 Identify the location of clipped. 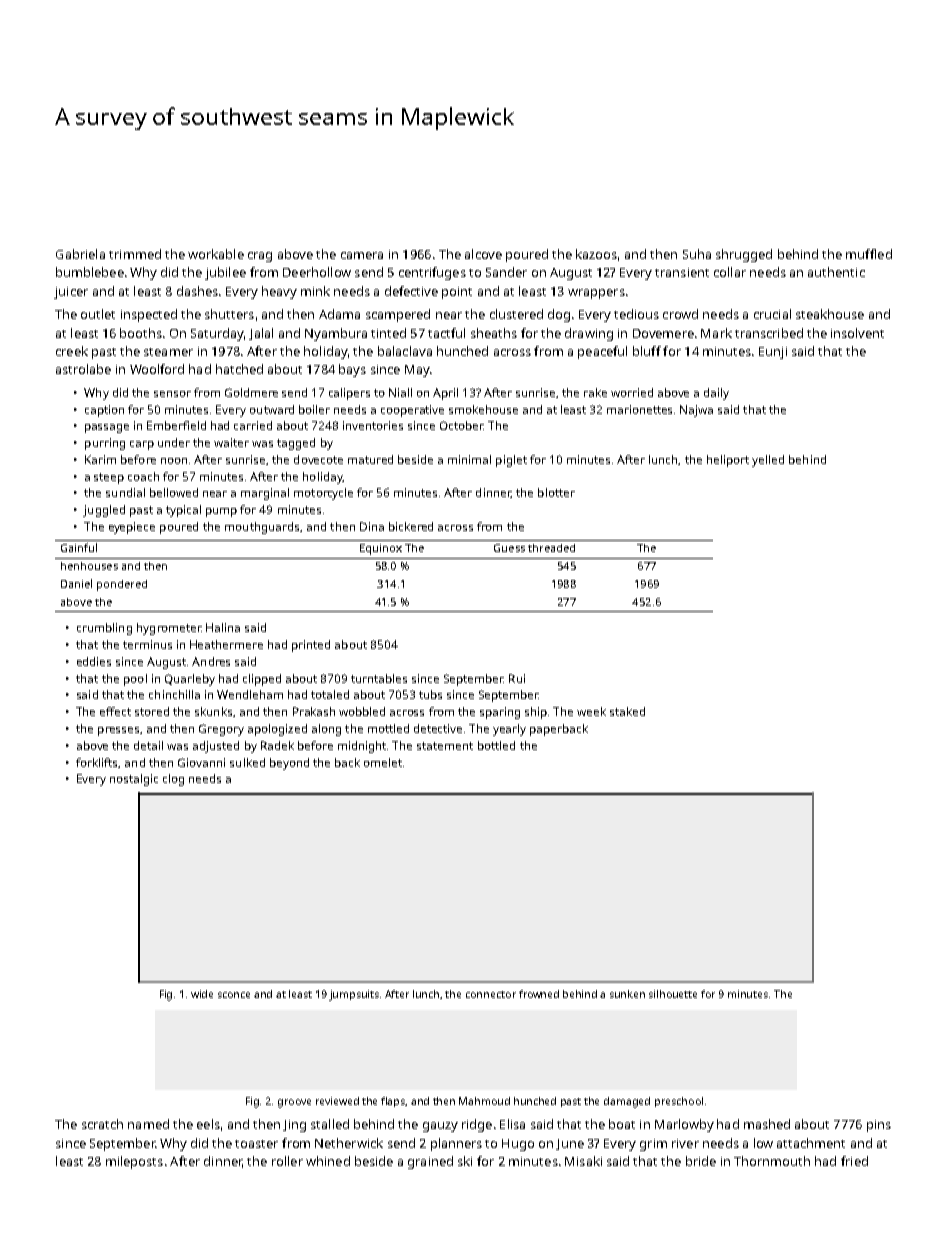
(262, 680).
